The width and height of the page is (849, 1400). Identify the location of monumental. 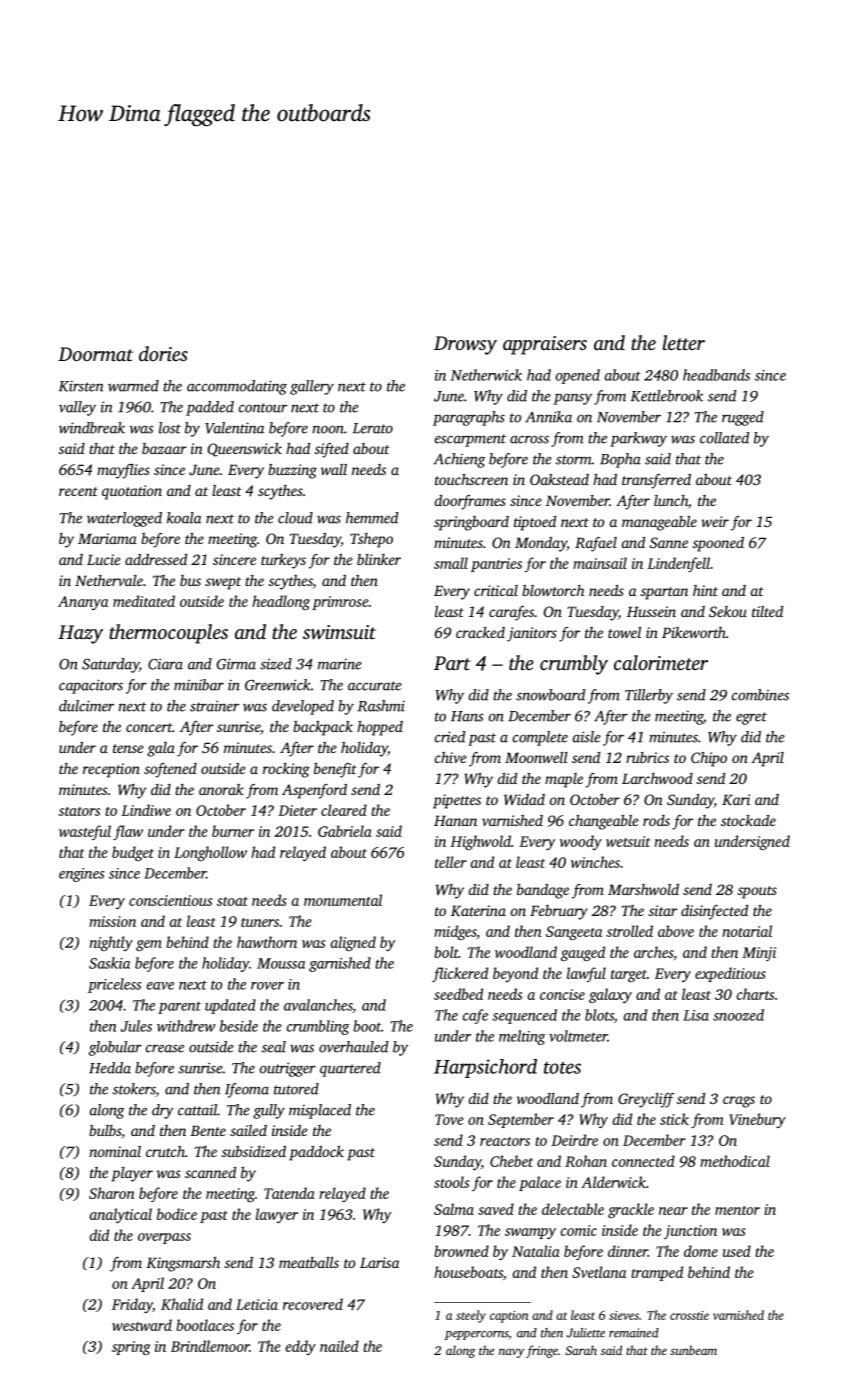
(343, 900).
